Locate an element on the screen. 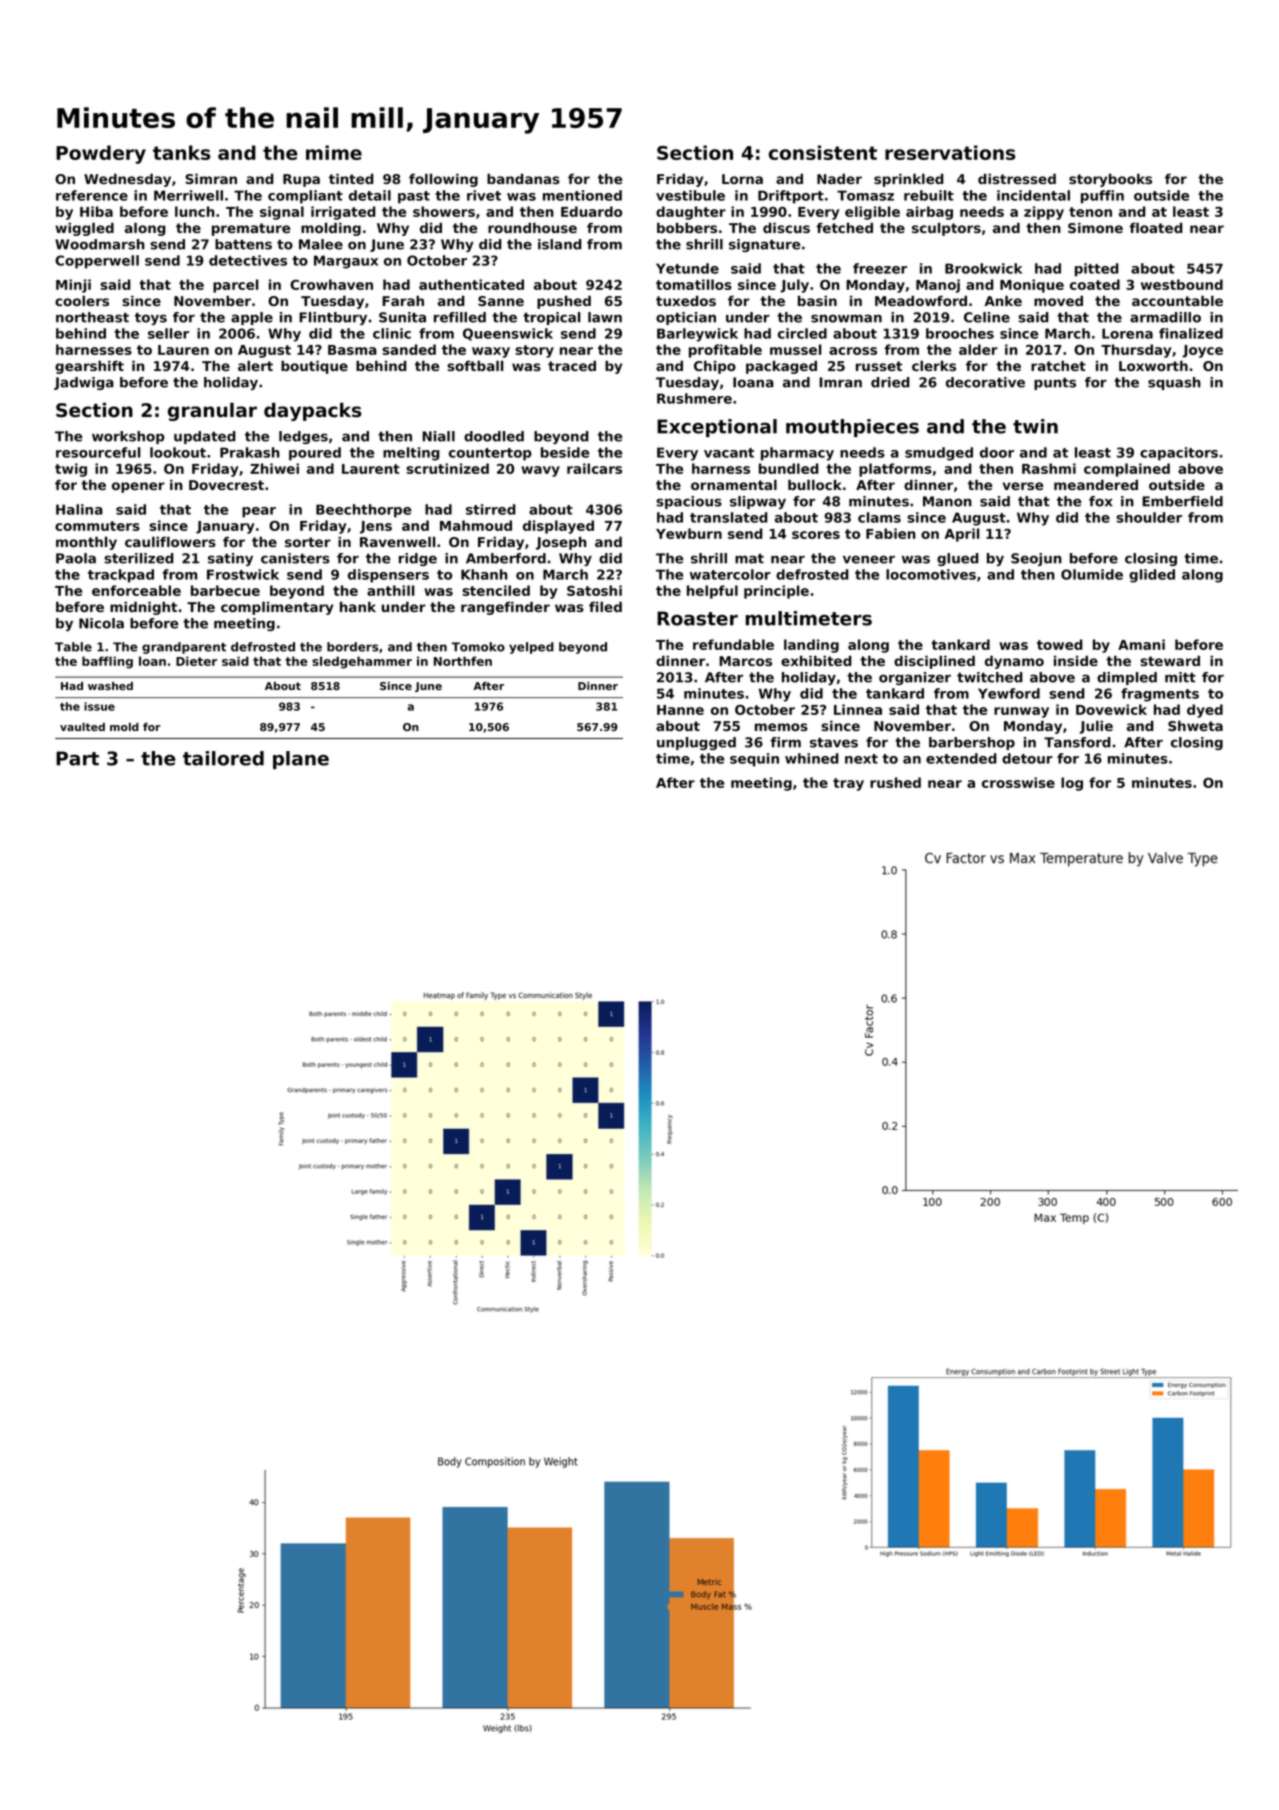 The height and width of the screenshot is (1810, 1279). capacitors is located at coordinates (1179, 454).
